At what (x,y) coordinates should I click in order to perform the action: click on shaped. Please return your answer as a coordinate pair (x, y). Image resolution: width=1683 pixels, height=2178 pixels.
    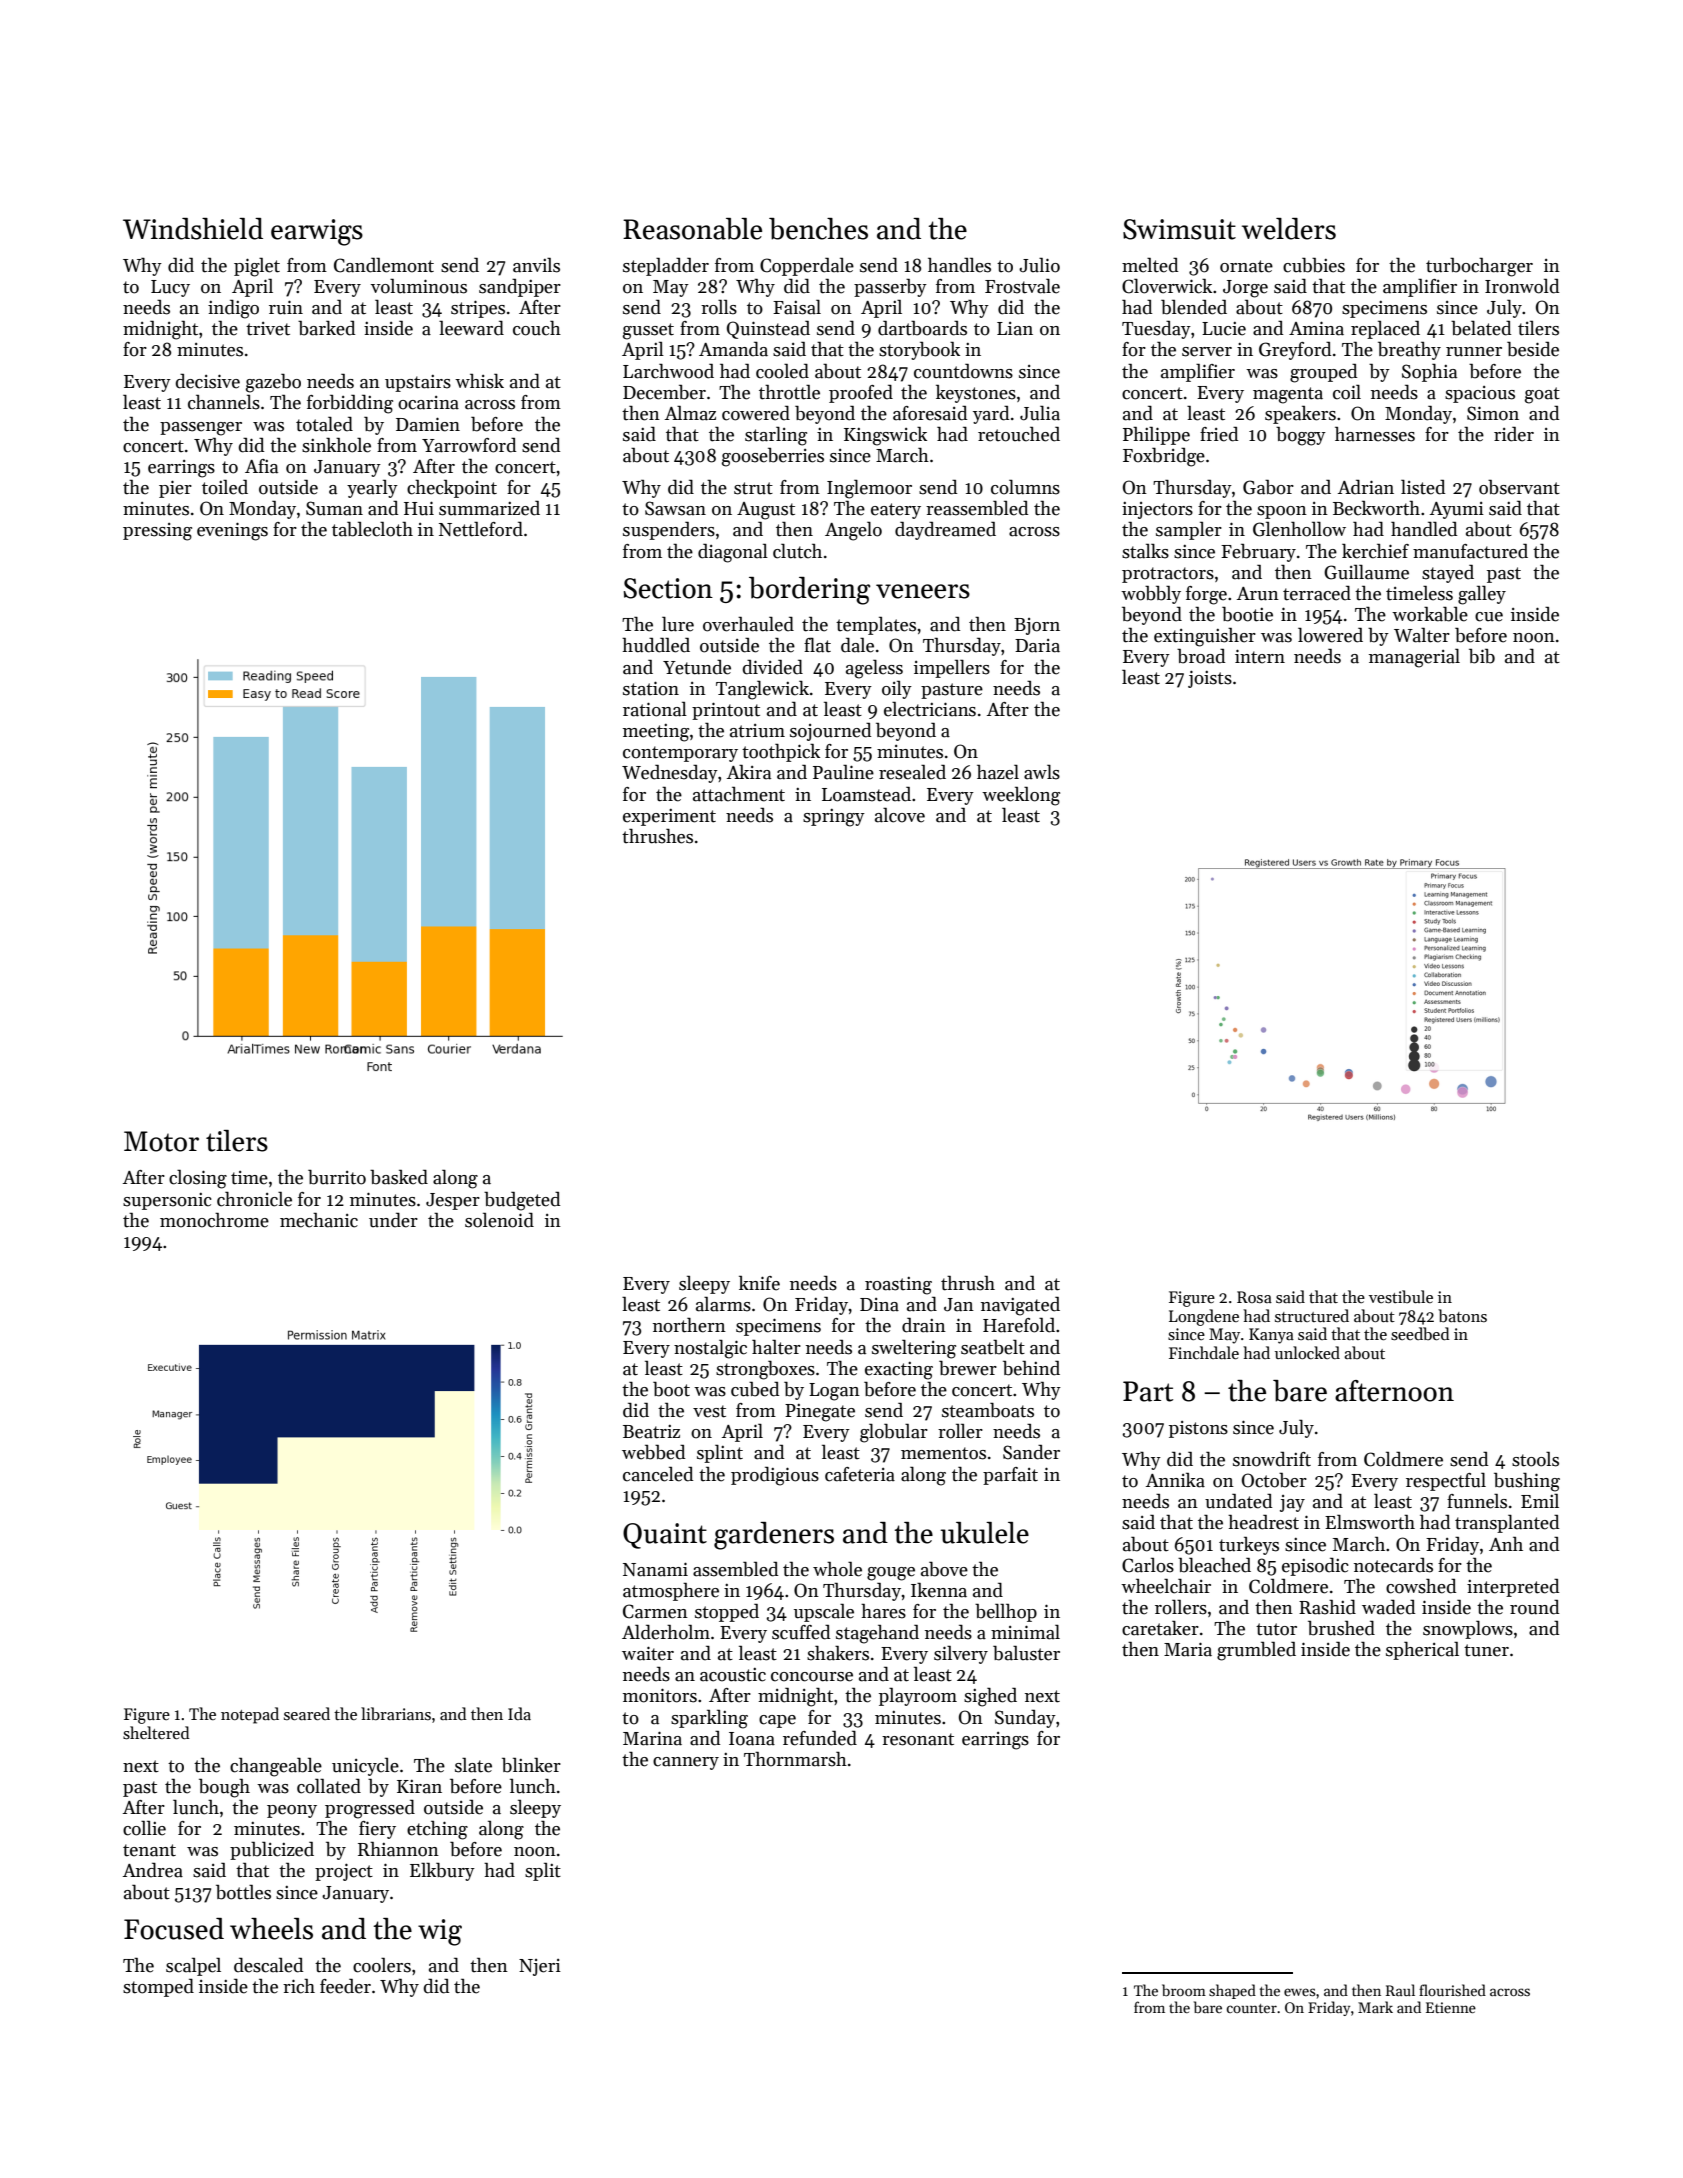
    Looking at the image, I should click on (1232, 1991).
